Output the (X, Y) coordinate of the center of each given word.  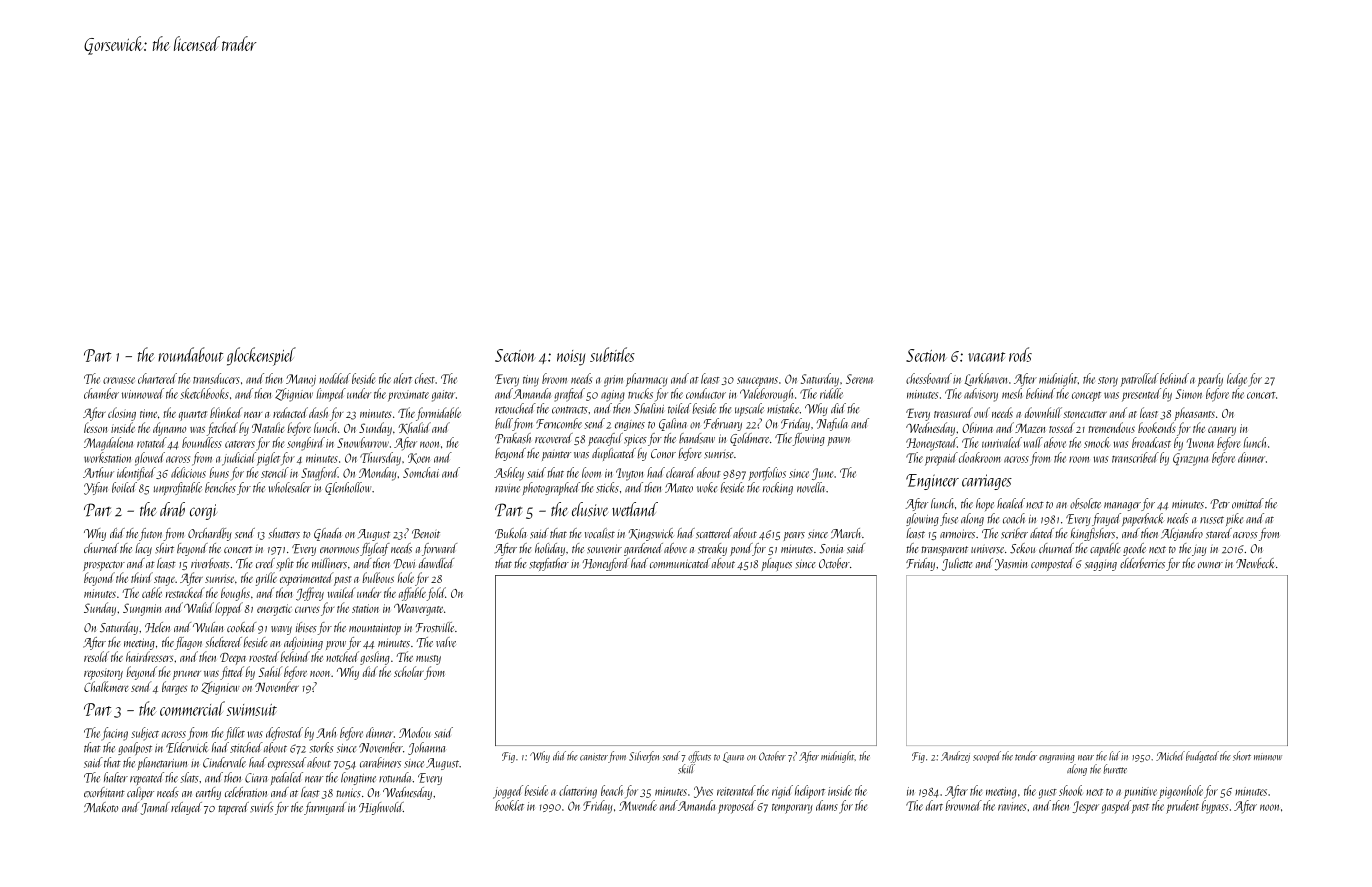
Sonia (831, 549)
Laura (733, 757)
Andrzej (955, 757)
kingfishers (1093, 534)
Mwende (638, 805)
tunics (348, 793)
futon (150, 534)
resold (96, 656)
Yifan (96, 488)
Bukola (511, 533)
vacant (986, 357)
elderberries (1142, 563)
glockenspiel (261, 356)
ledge (1237, 380)
